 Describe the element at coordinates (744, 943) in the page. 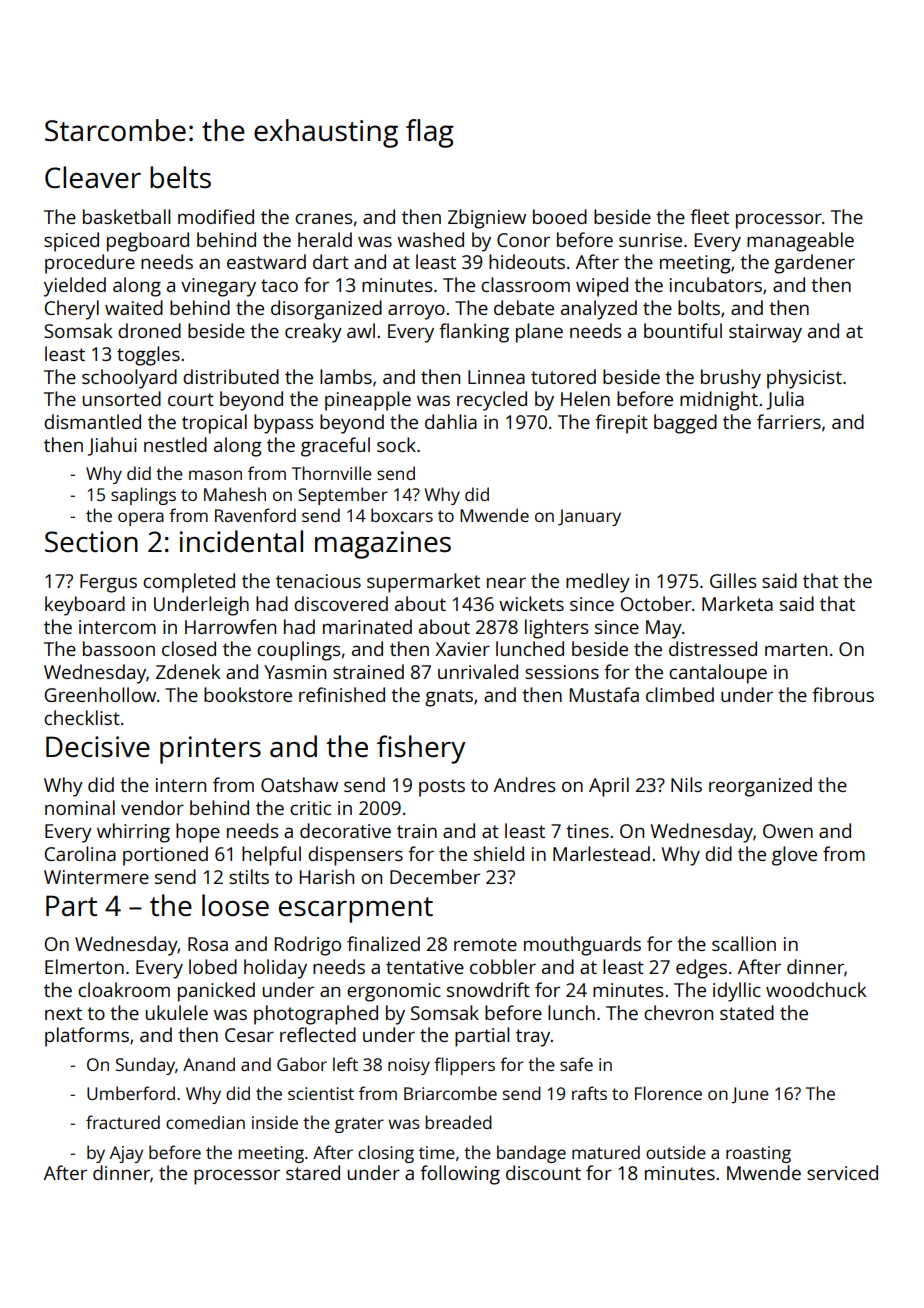

I see `scallion` at that location.
